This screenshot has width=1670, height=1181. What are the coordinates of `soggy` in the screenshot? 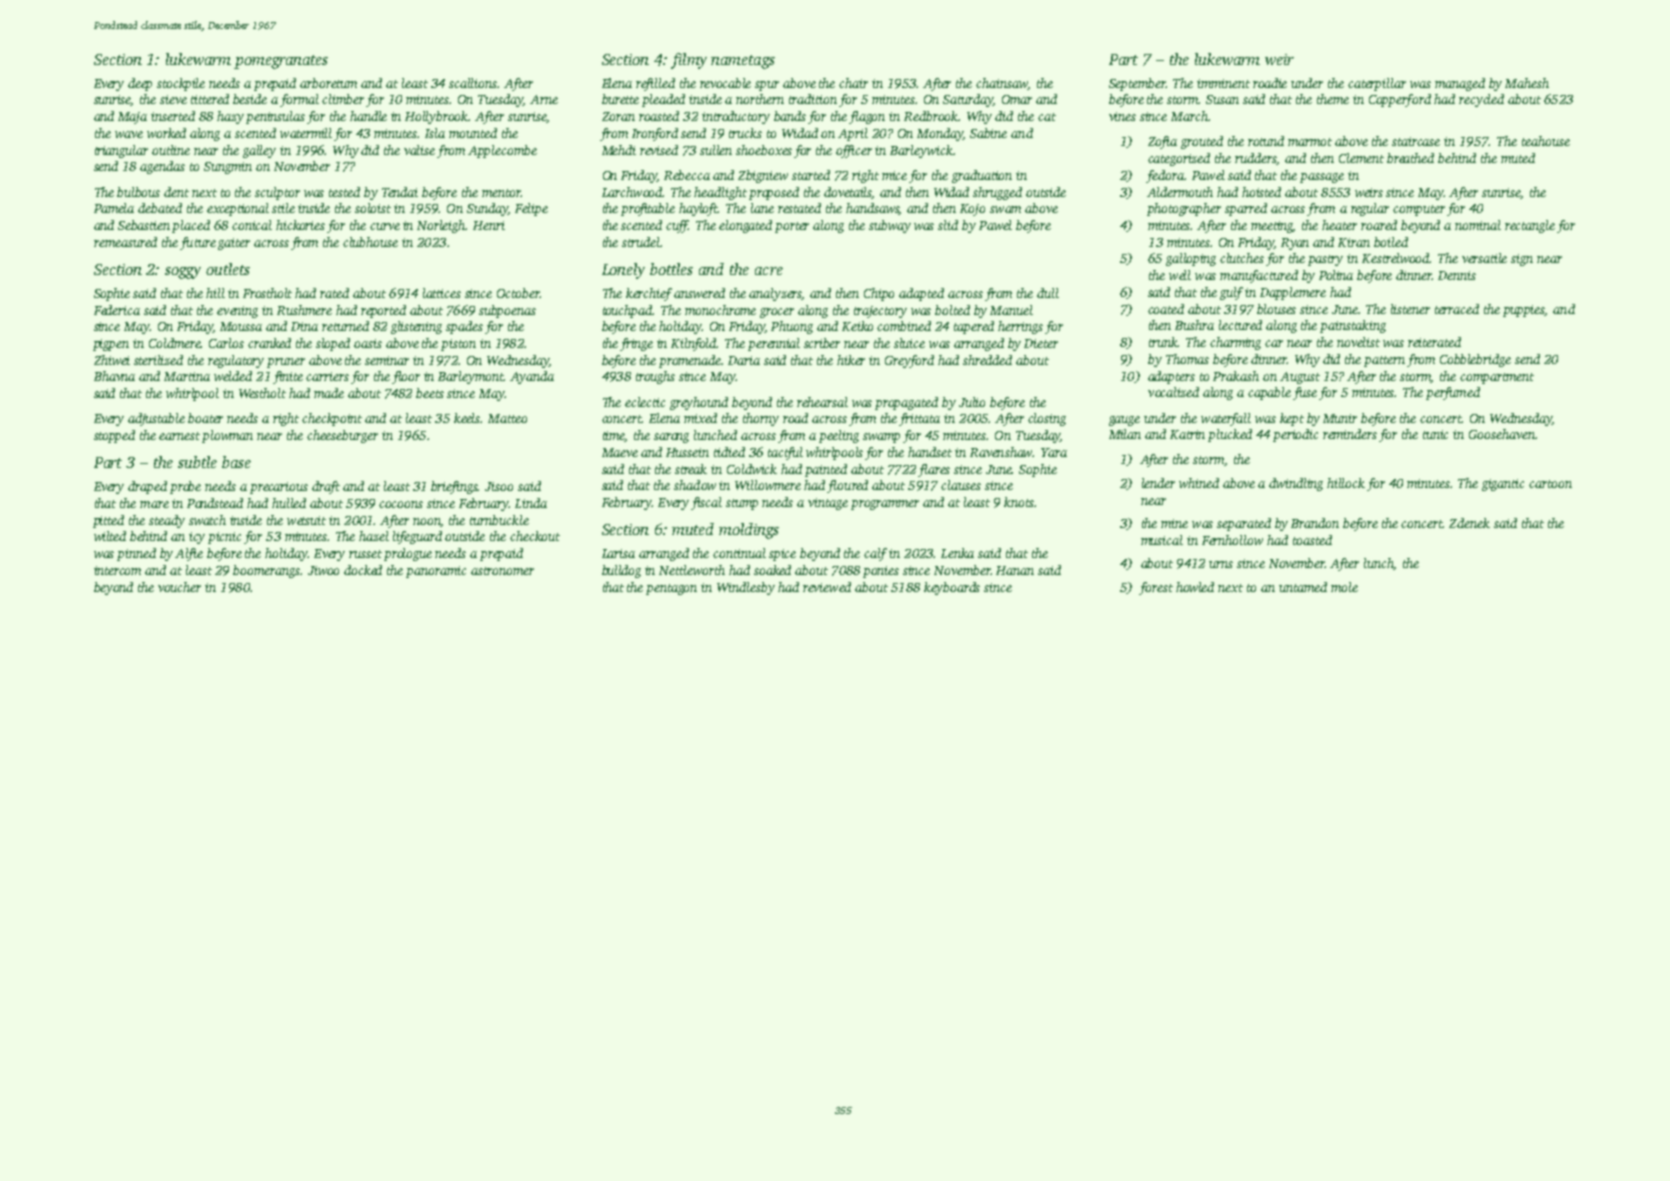 It's located at (183, 273).
